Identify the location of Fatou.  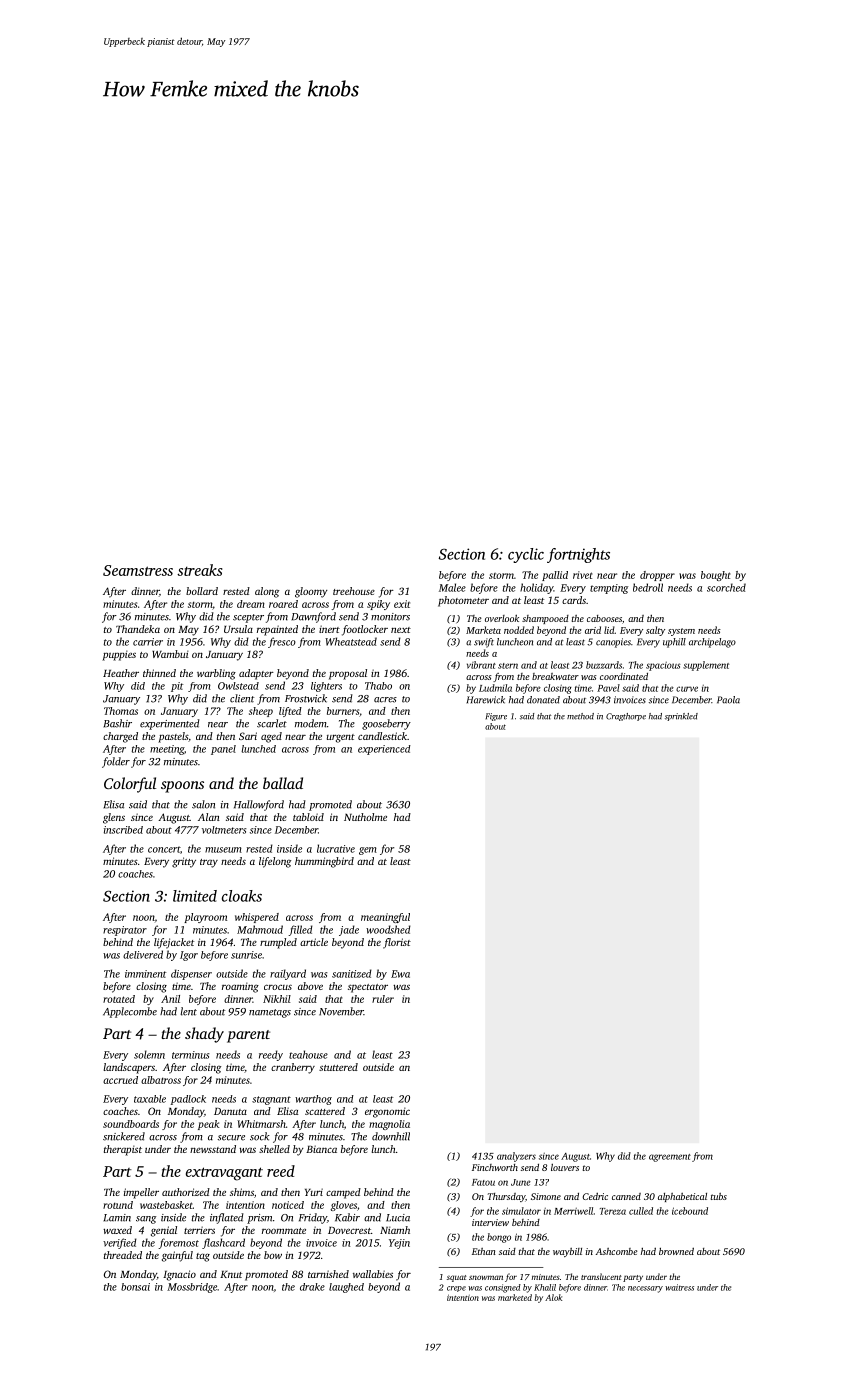
(483, 1182).
